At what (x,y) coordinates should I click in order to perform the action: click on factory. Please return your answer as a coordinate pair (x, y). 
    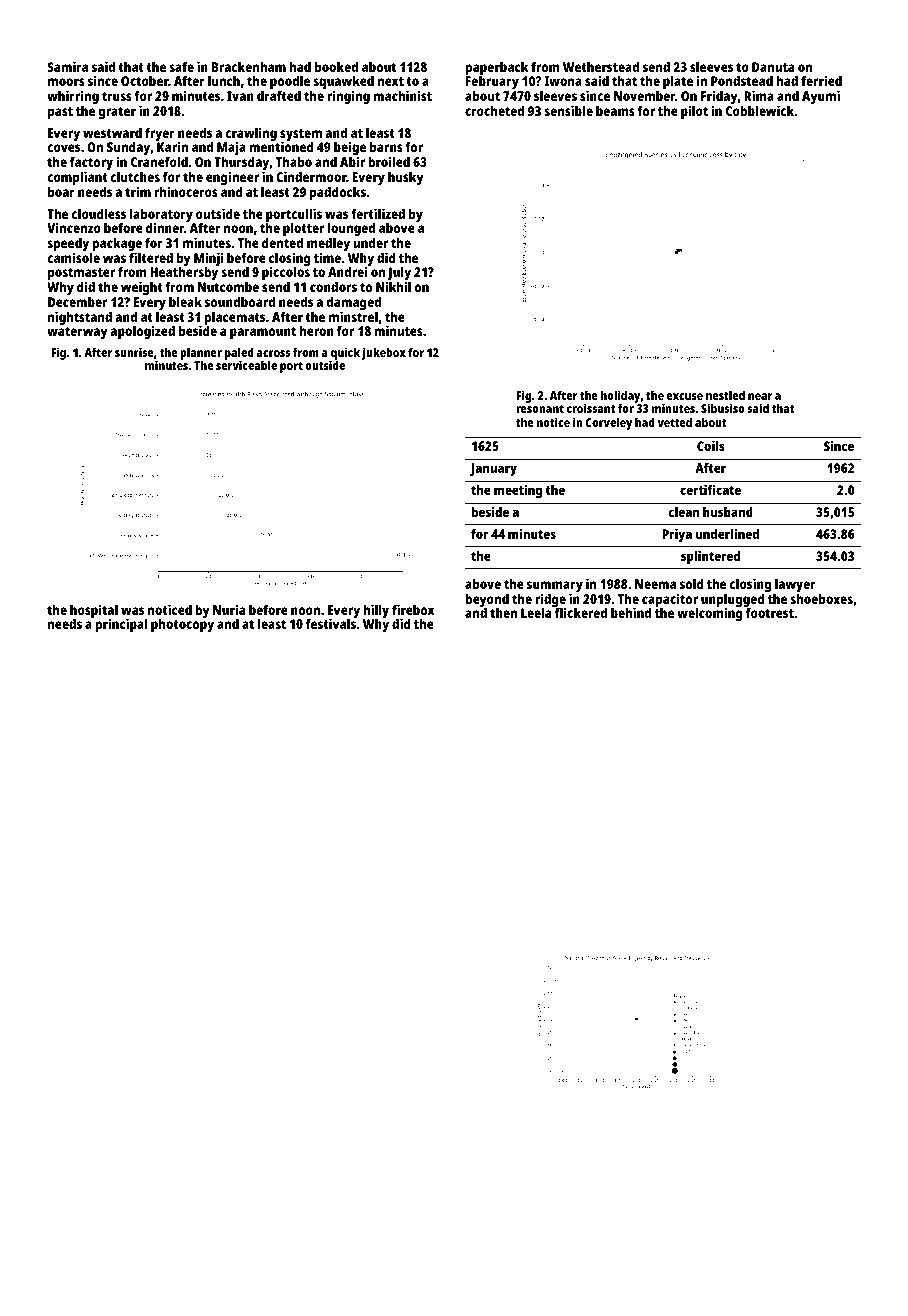
    Looking at the image, I should click on (91, 163).
